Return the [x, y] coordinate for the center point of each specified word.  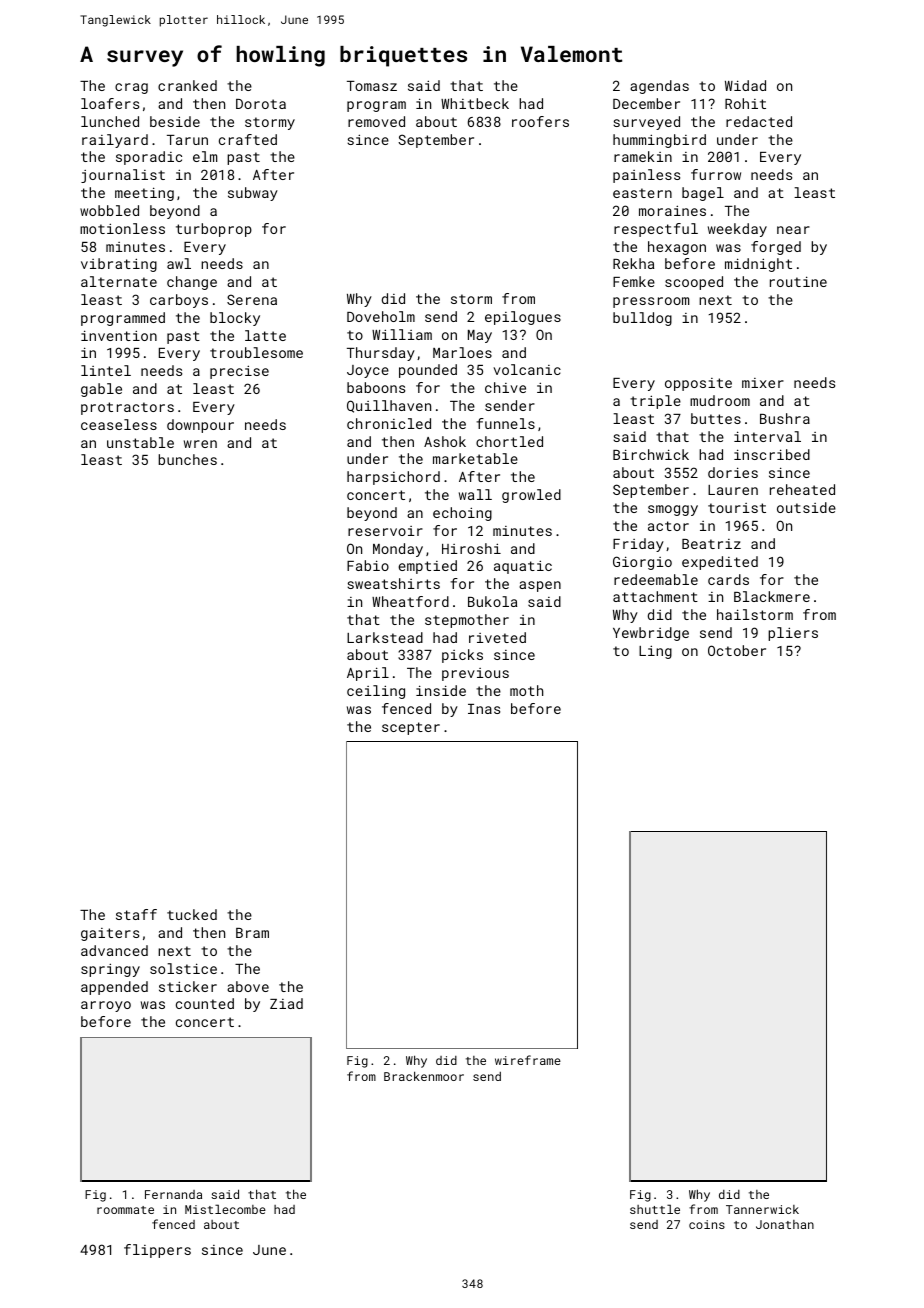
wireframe [528, 1060]
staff [136, 914]
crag [131, 88]
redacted [759, 121]
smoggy [673, 510]
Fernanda [173, 1194]
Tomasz [372, 86]
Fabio [368, 565]
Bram [252, 933]
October [737, 650]
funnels [505, 423]
